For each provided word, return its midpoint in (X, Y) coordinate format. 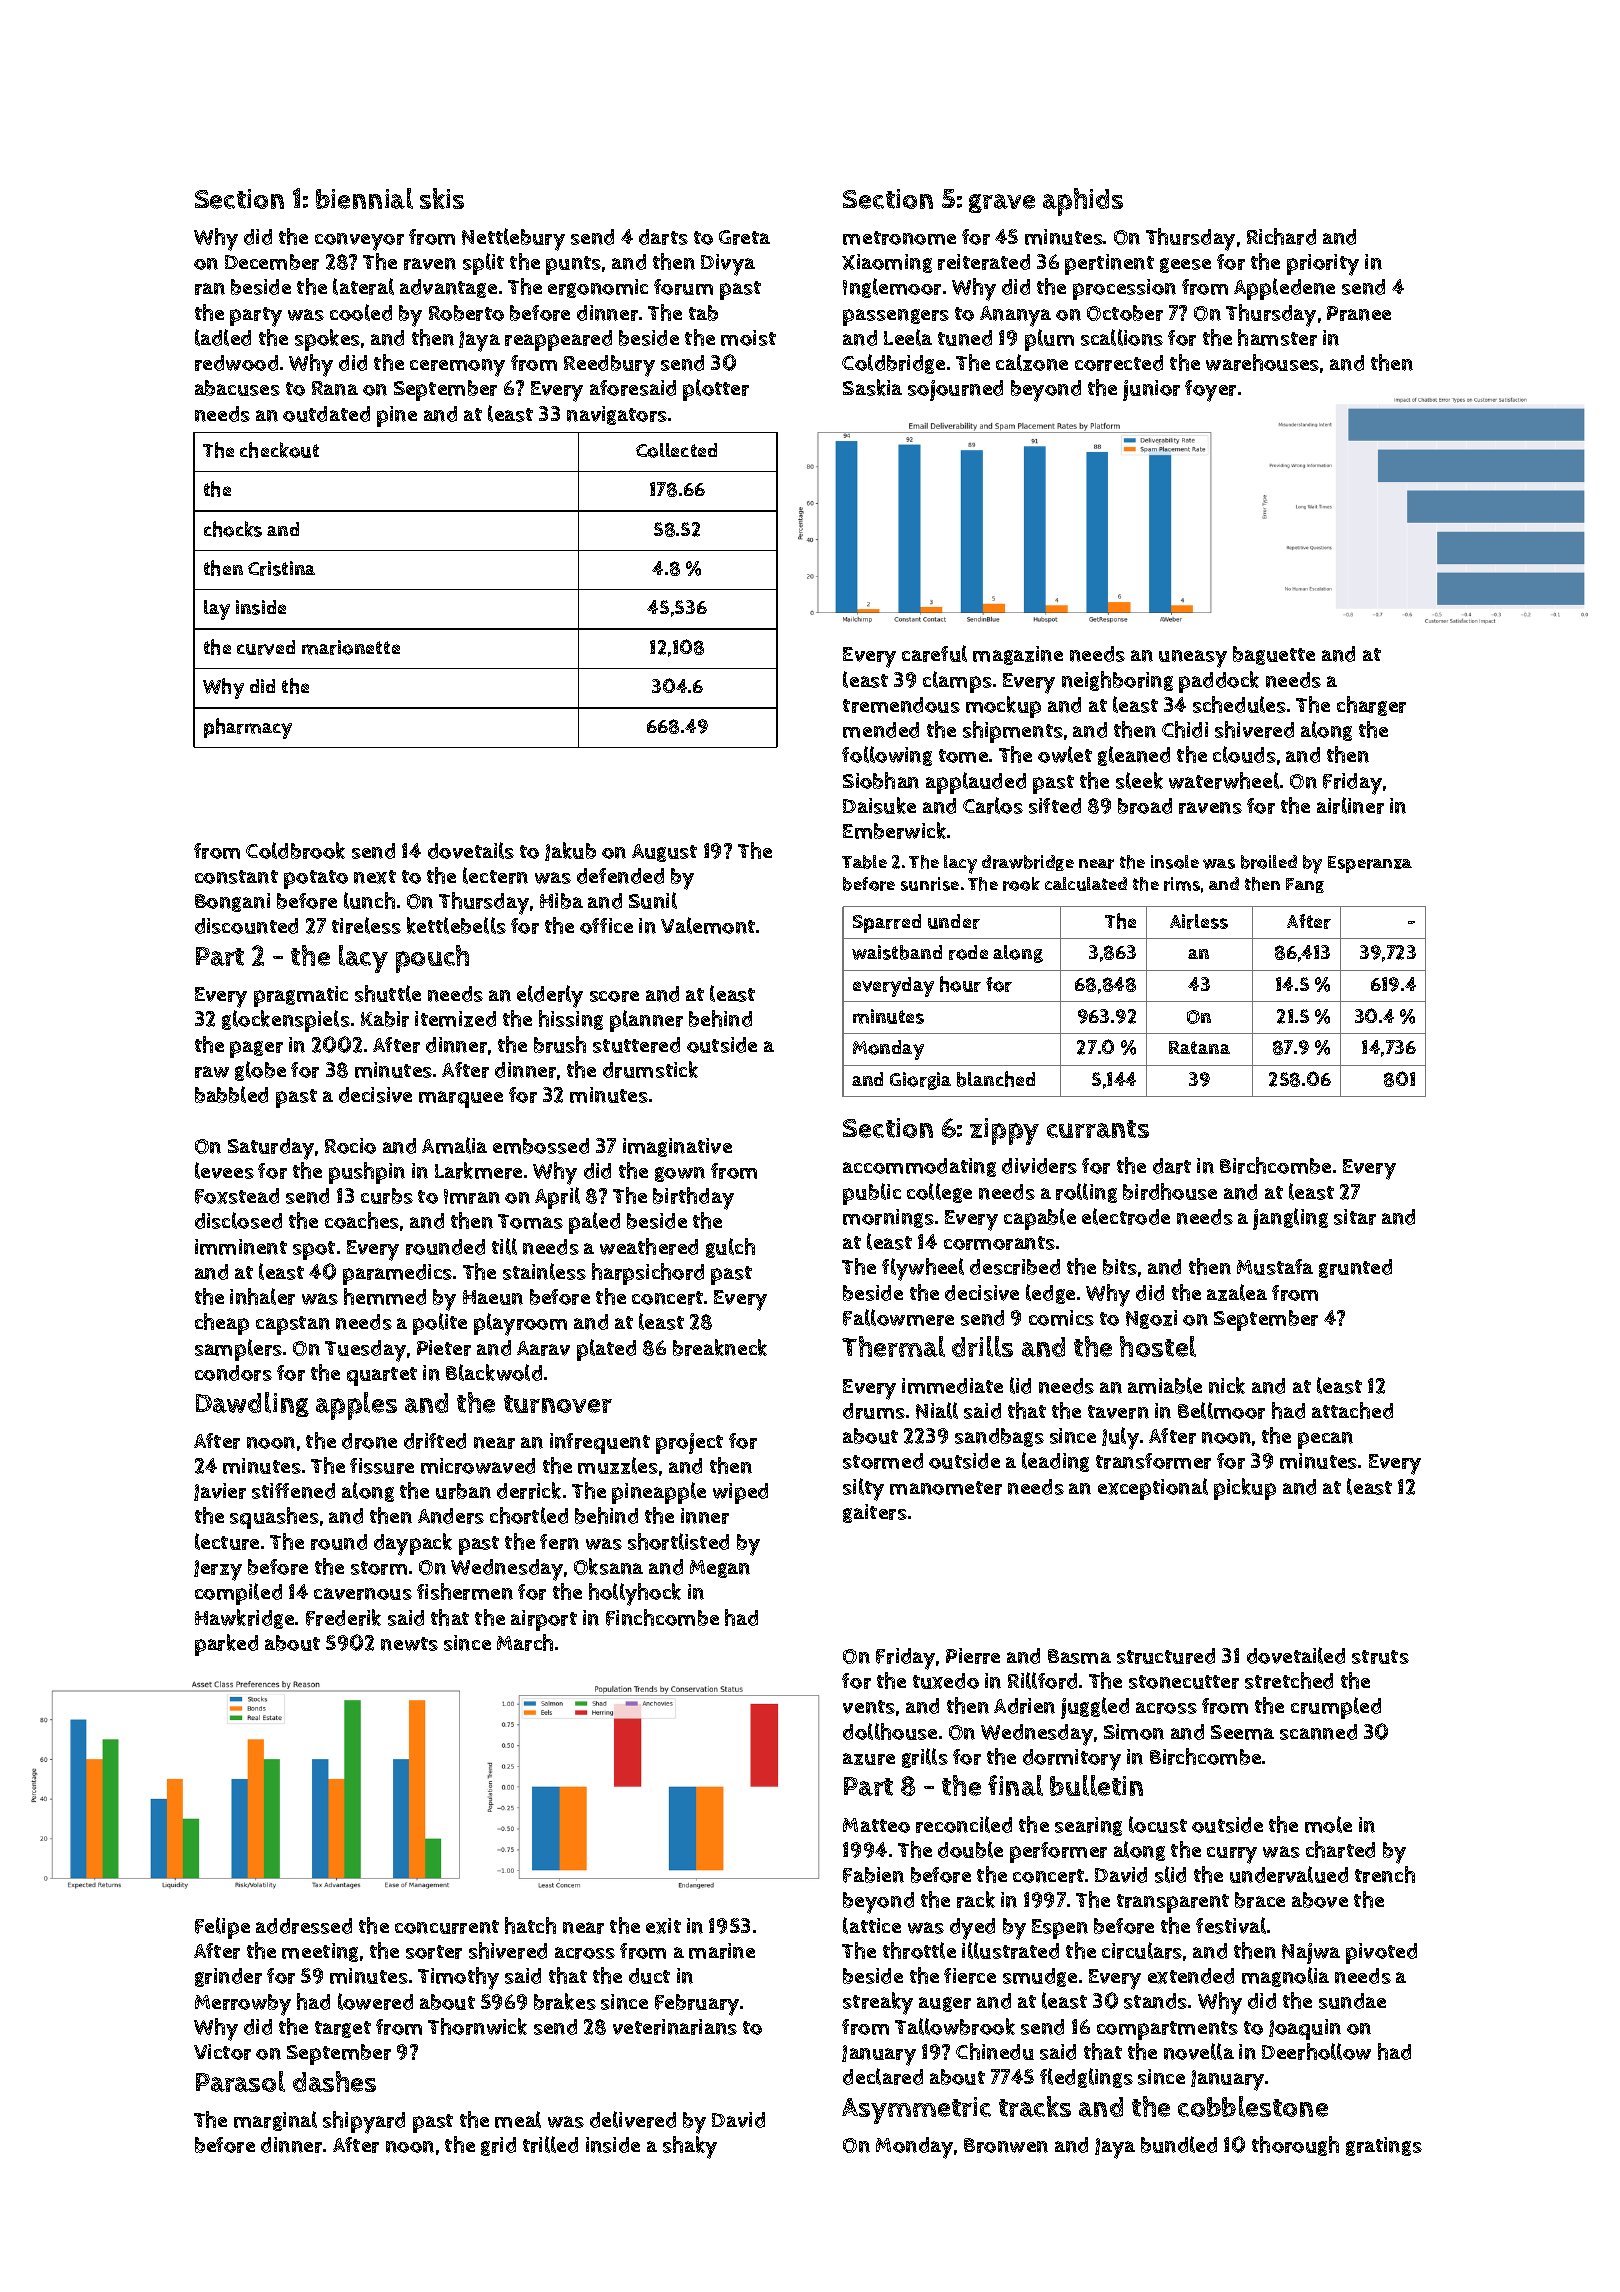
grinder (228, 1977)
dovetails (471, 850)
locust (1158, 1824)
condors (233, 1373)
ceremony (457, 368)
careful (934, 653)
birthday (693, 1198)
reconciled (964, 1824)
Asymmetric (916, 2110)
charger (1371, 706)
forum (683, 287)
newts (409, 1644)
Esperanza (1370, 864)
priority (1323, 265)
